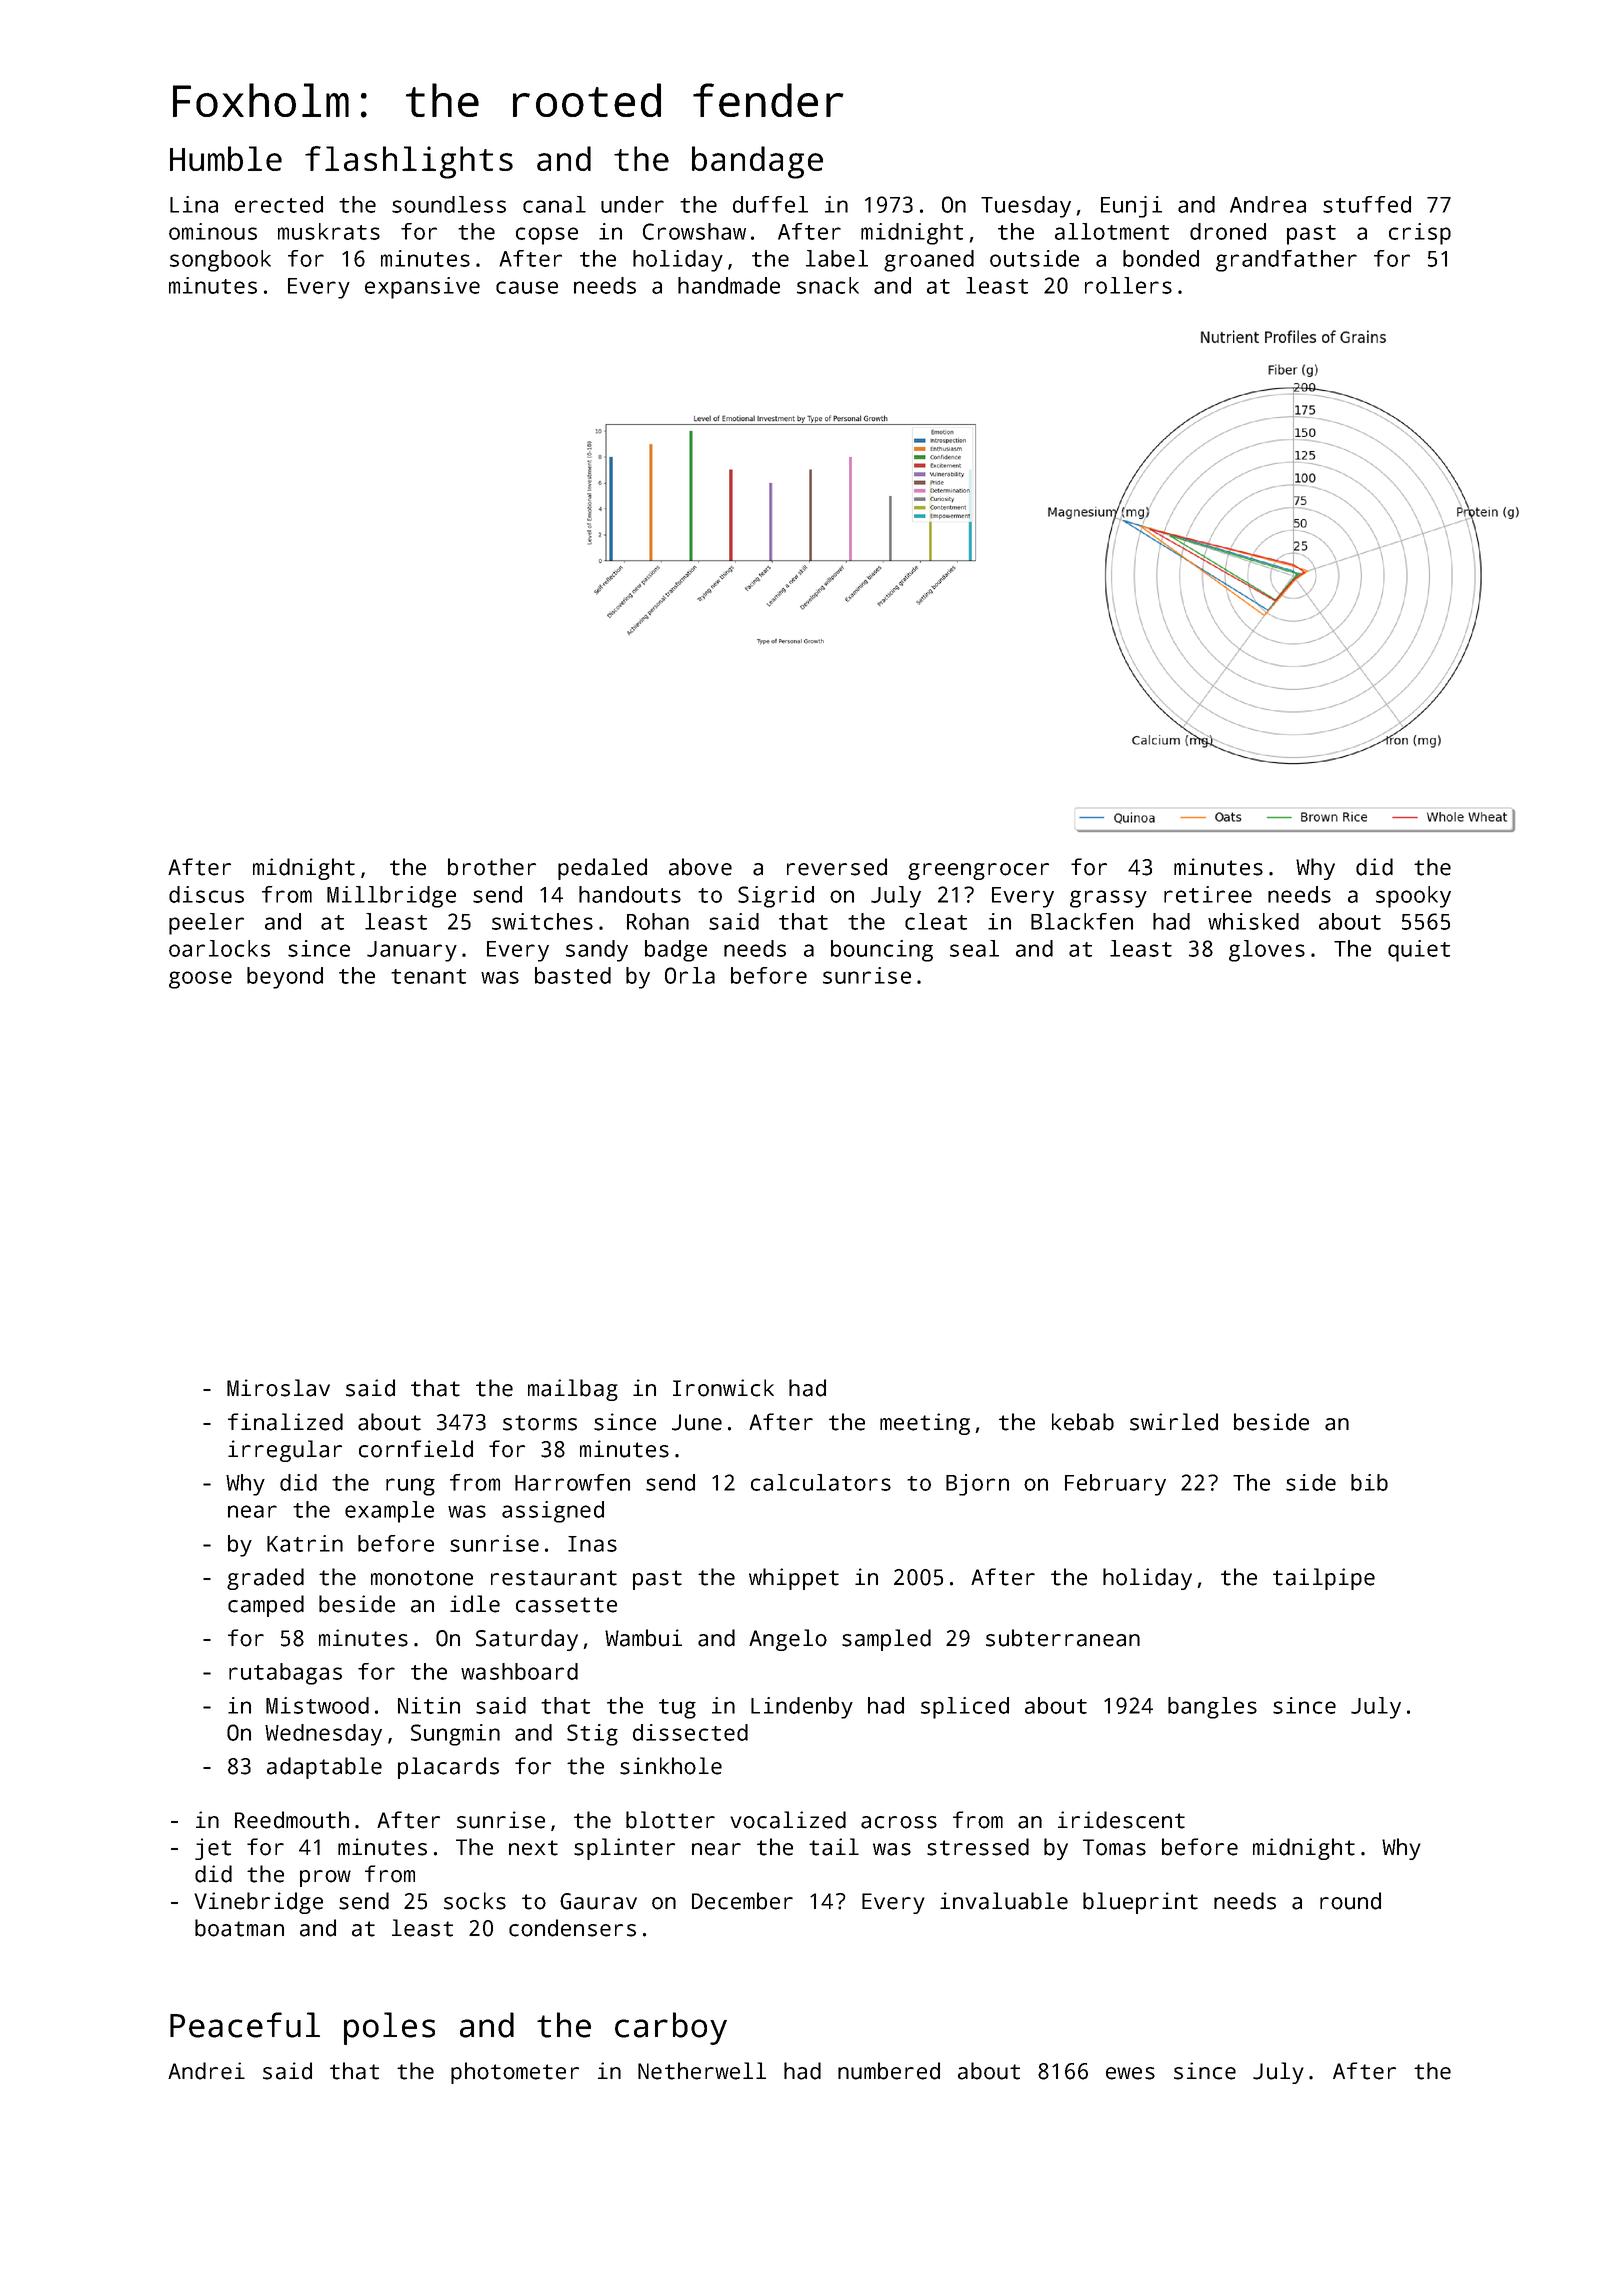 The height and width of the document is (2292, 1620). What do you see at coordinates (1131, 207) in the document?
I see `Eunji` at bounding box center [1131, 207].
